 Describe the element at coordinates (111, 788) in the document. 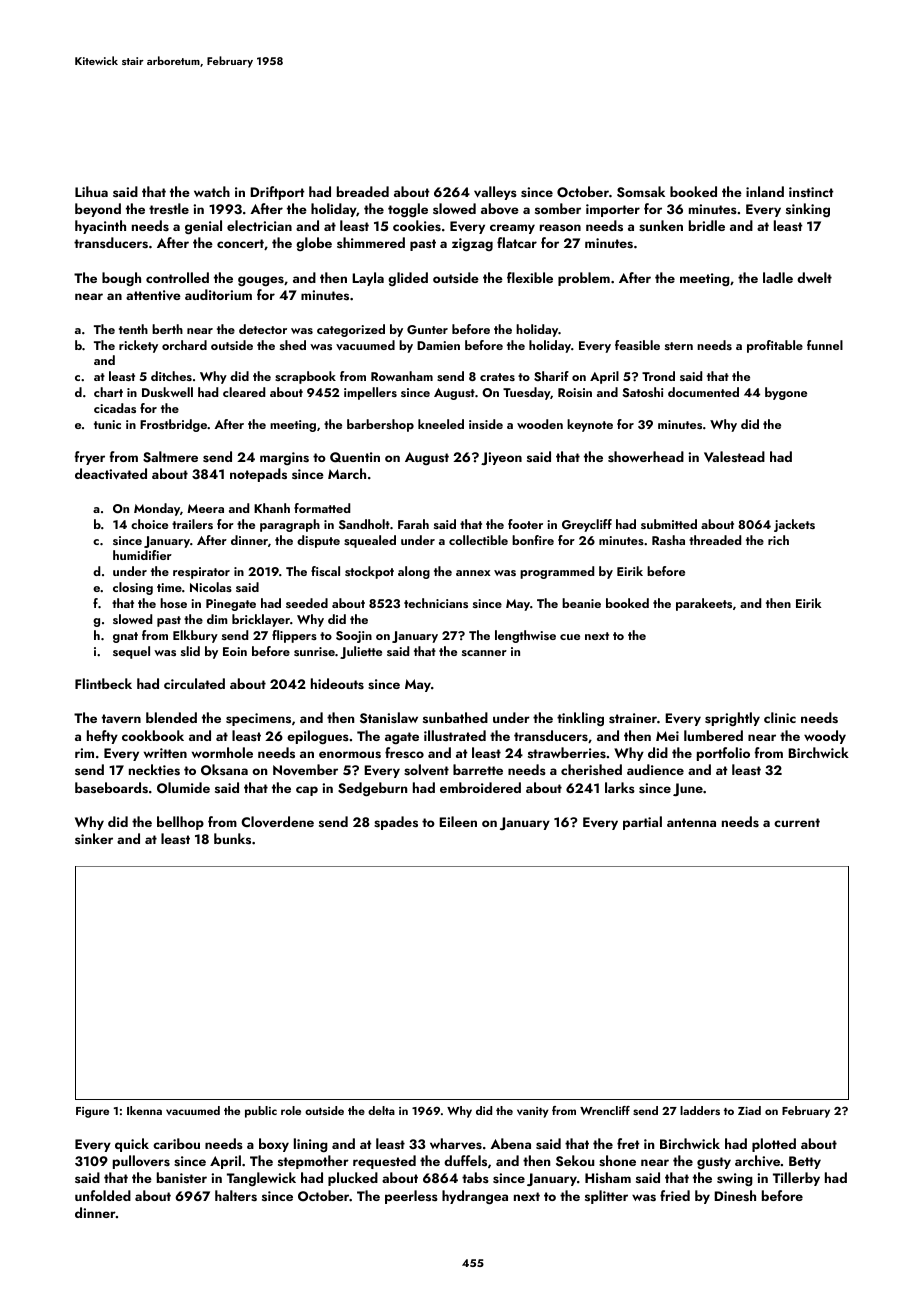

I see `baseboards` at that location.
